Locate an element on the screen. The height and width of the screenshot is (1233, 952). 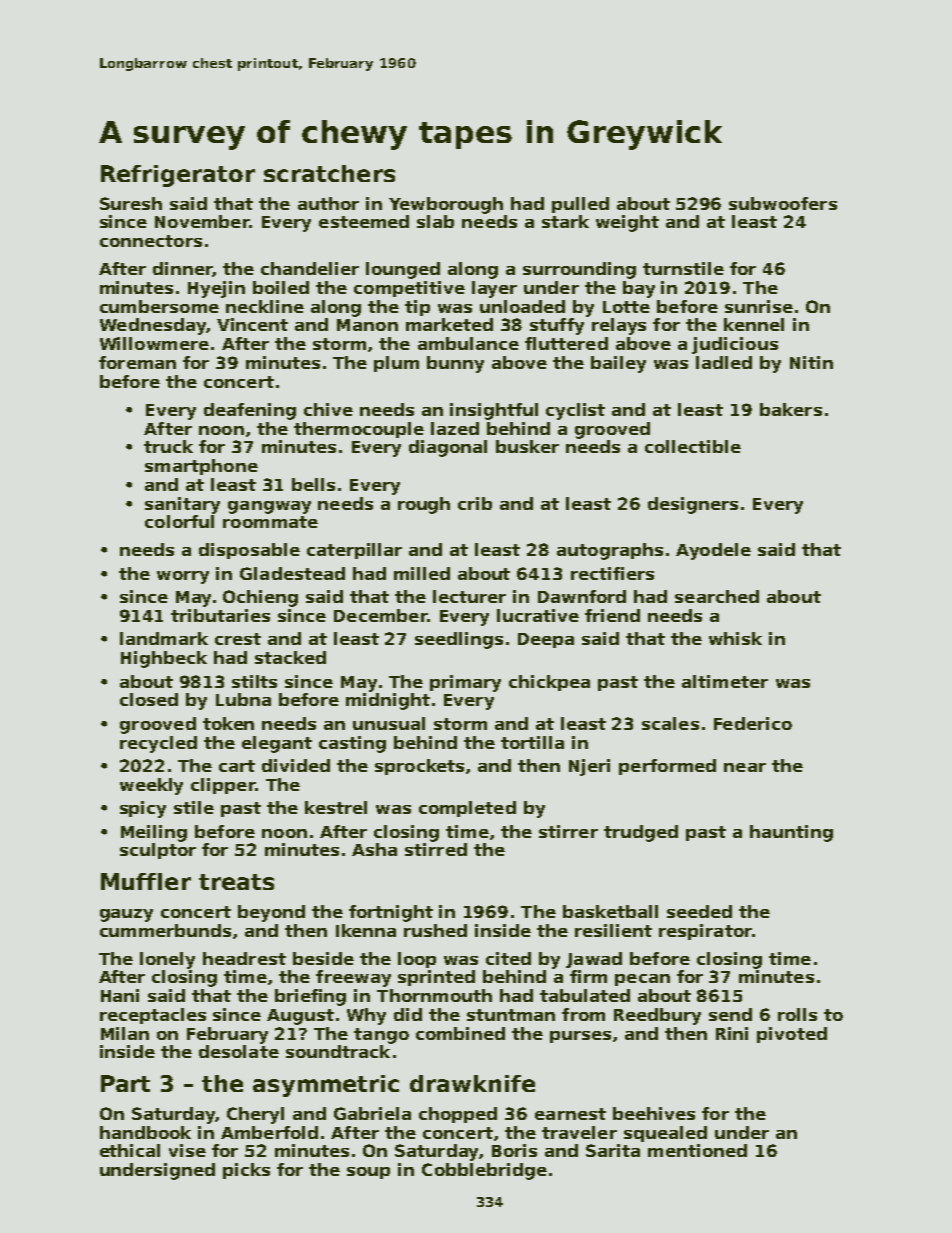
picks is located at coordinates (246, 1171).
